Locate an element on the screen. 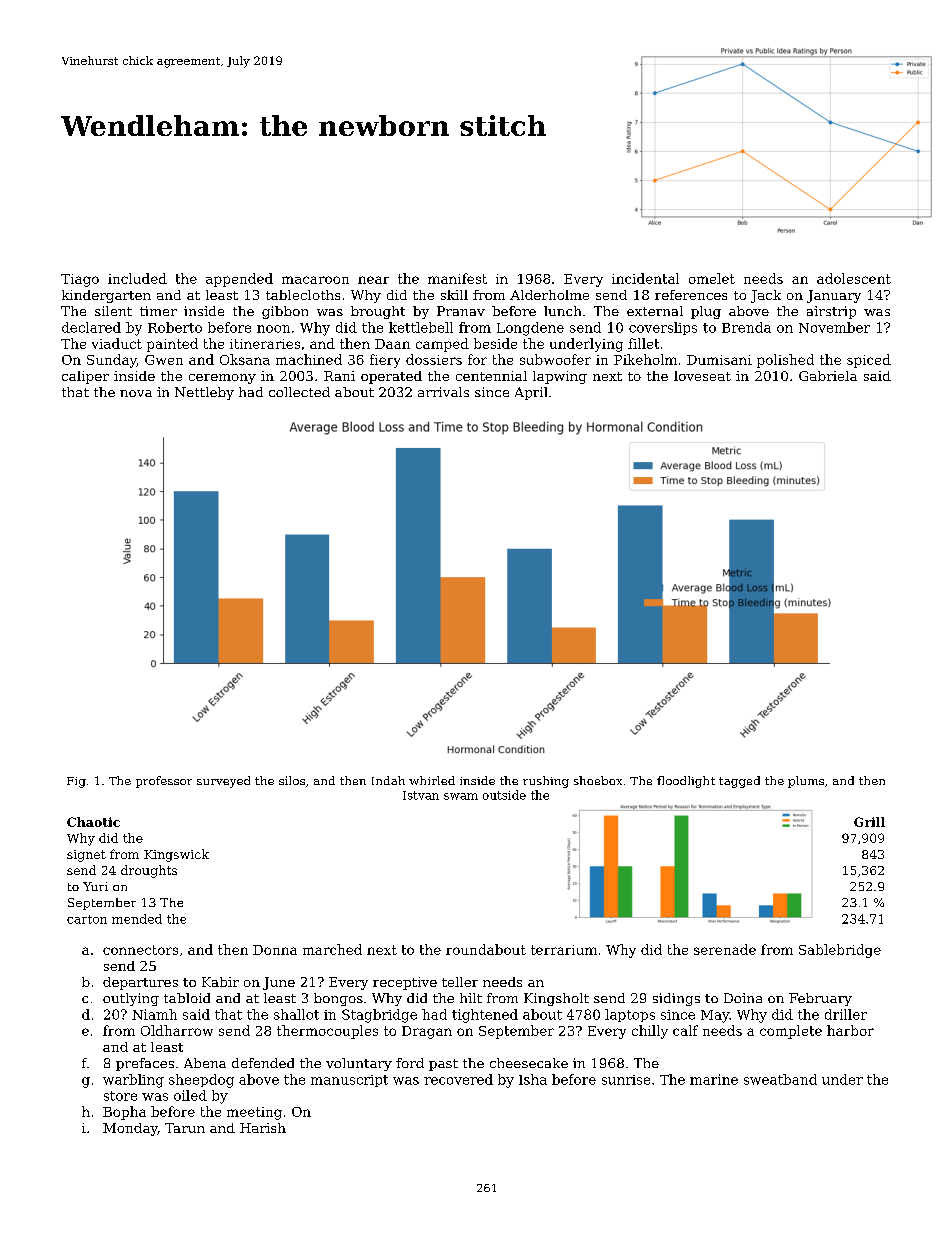  meeting is located at coordinates (254, 1113).
